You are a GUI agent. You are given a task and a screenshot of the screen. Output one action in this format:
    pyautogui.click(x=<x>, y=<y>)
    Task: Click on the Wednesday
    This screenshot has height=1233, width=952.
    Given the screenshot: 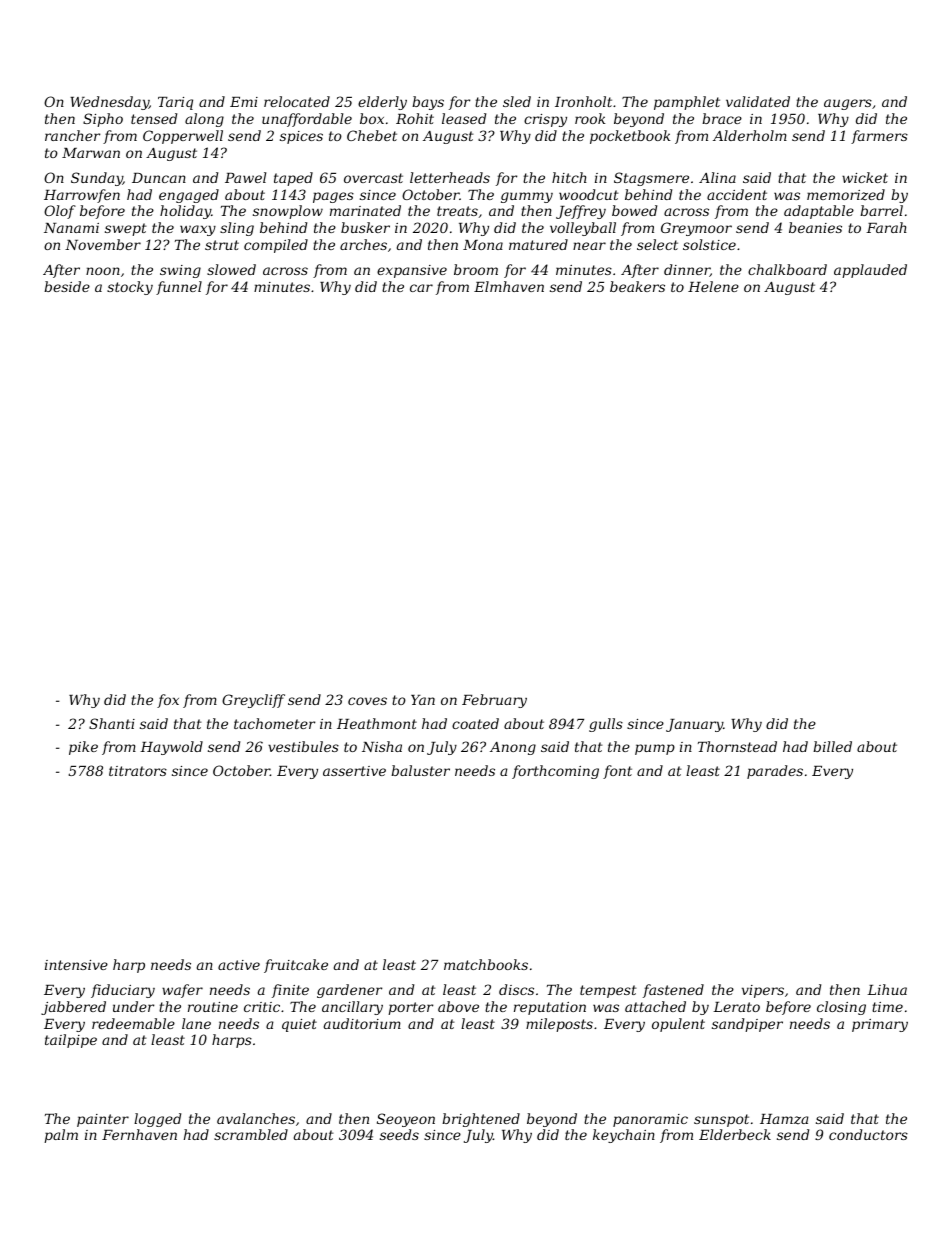 What is the action you would take?
    pyautogui.click(x=109, y=103)
